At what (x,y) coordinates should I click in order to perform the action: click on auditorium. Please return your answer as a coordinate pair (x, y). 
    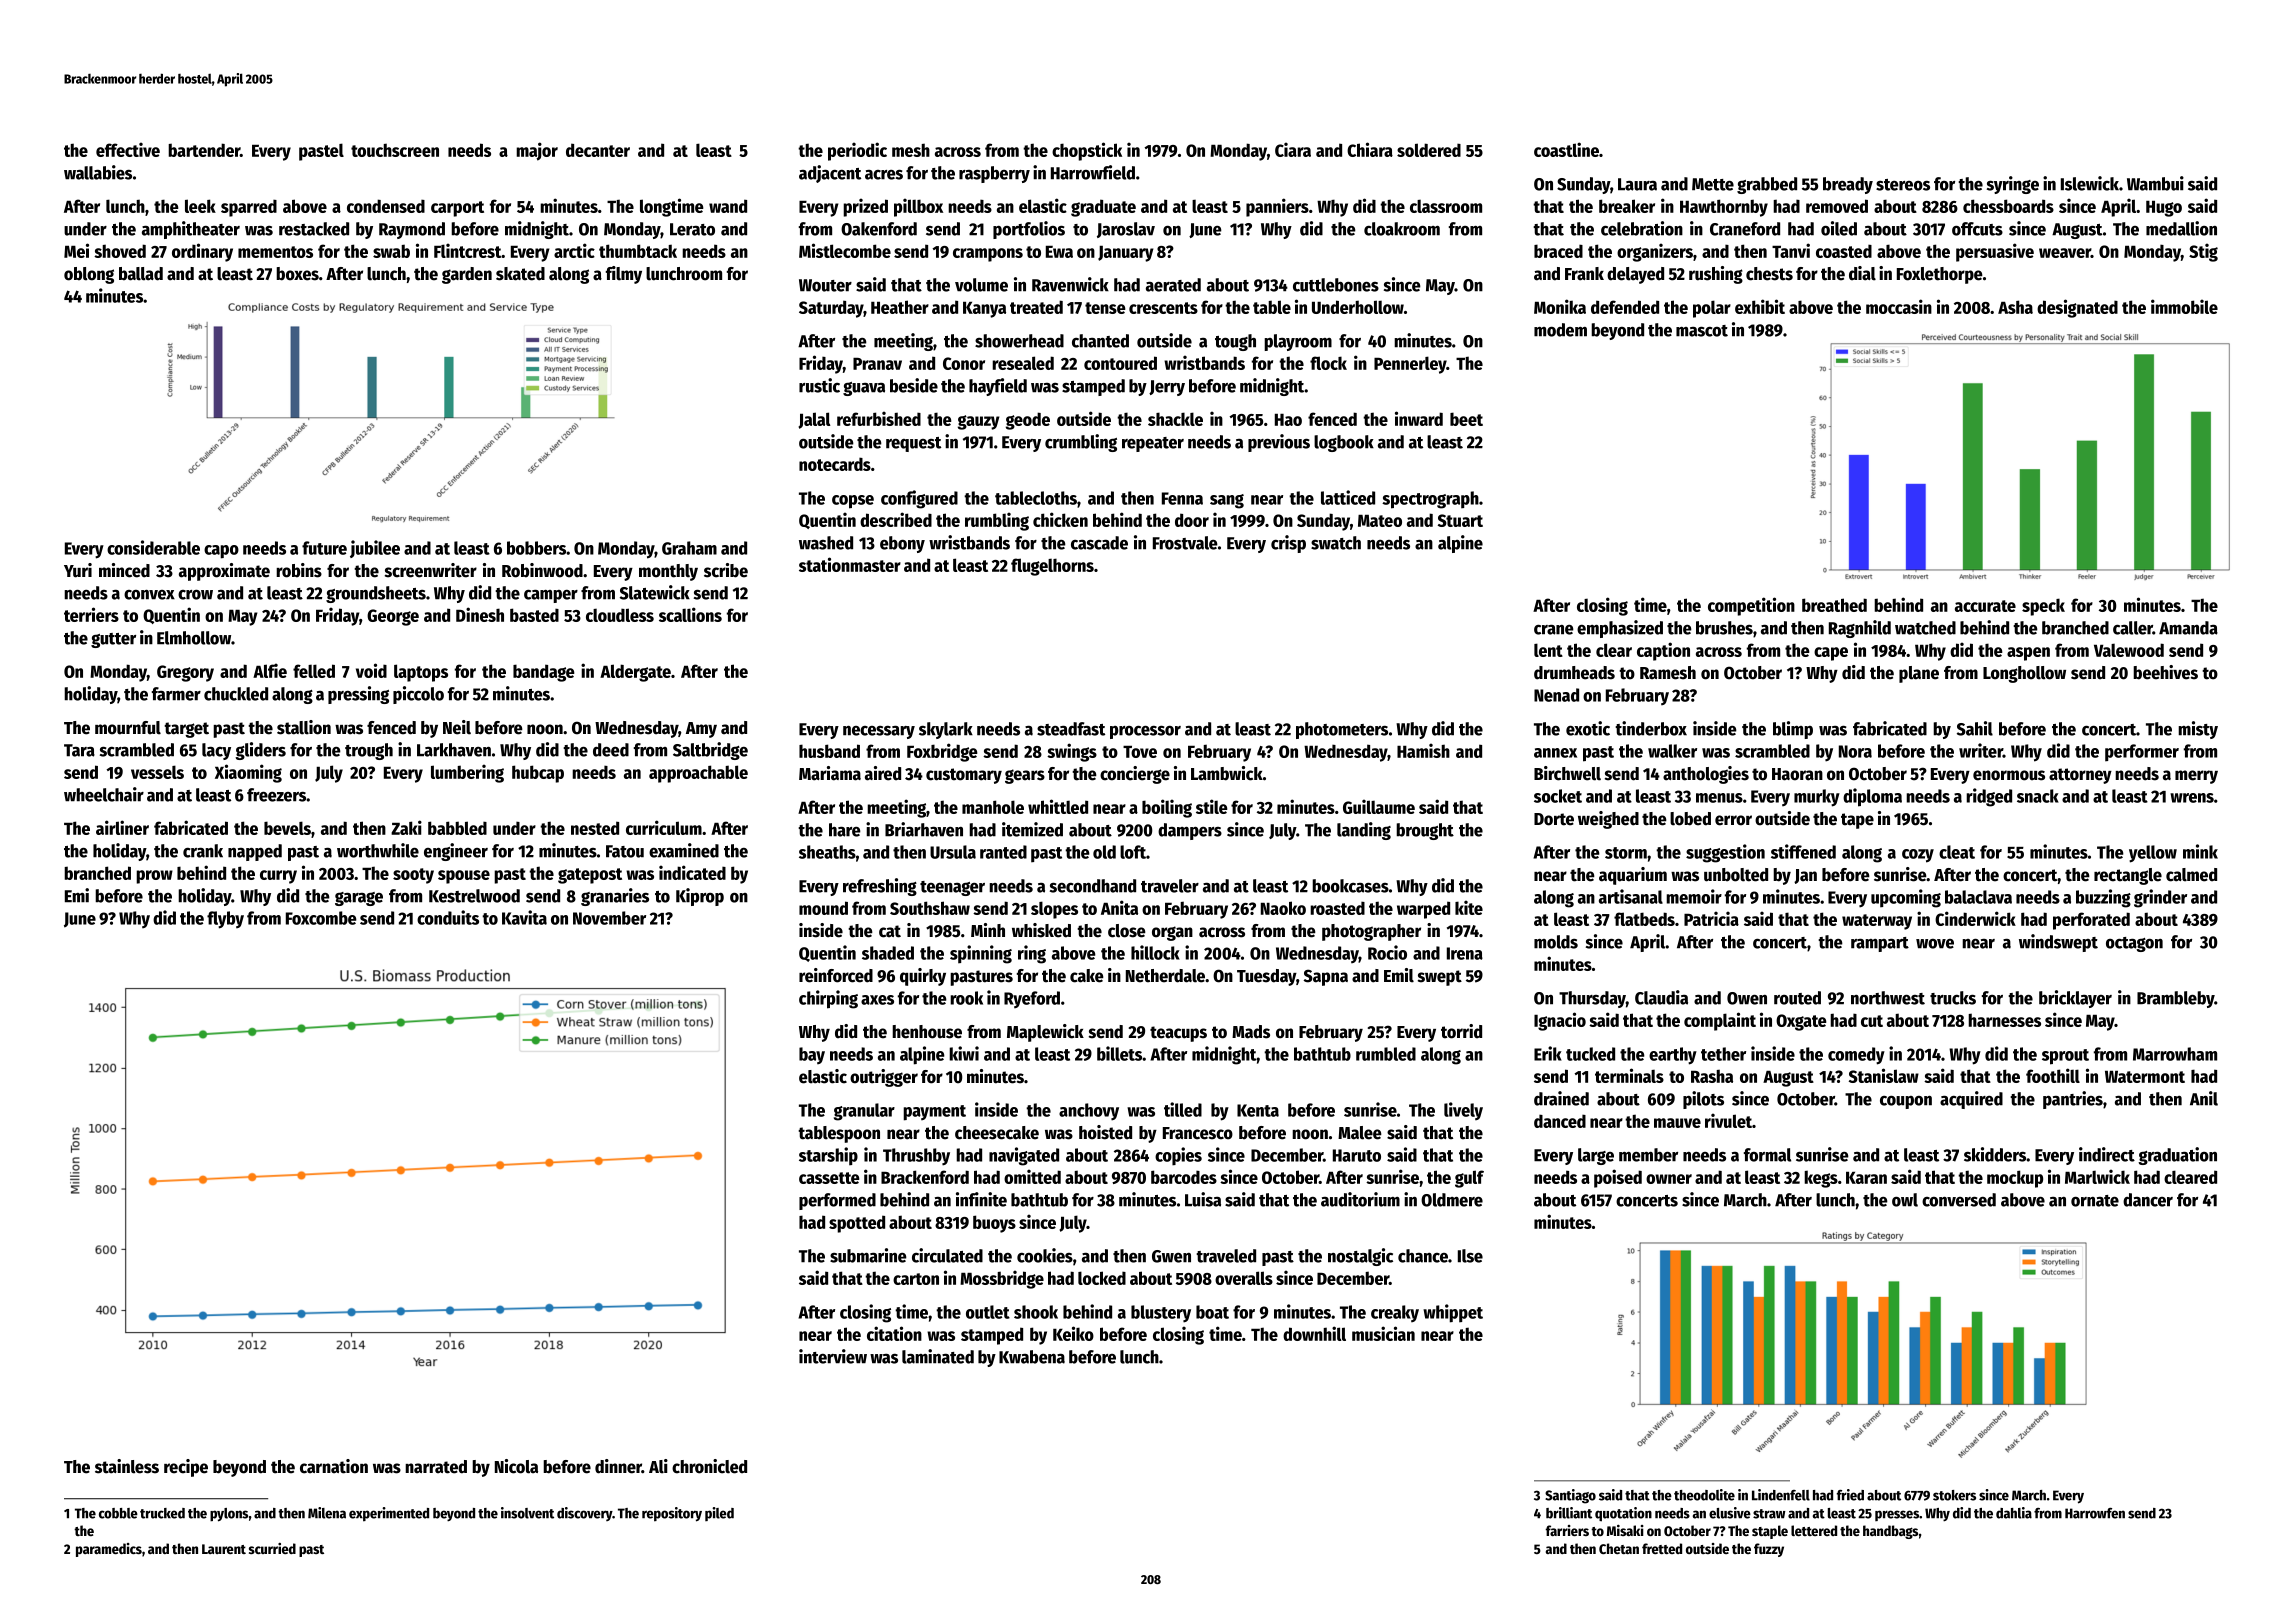
    Looking at the image, I should click on (1360, 1199).
